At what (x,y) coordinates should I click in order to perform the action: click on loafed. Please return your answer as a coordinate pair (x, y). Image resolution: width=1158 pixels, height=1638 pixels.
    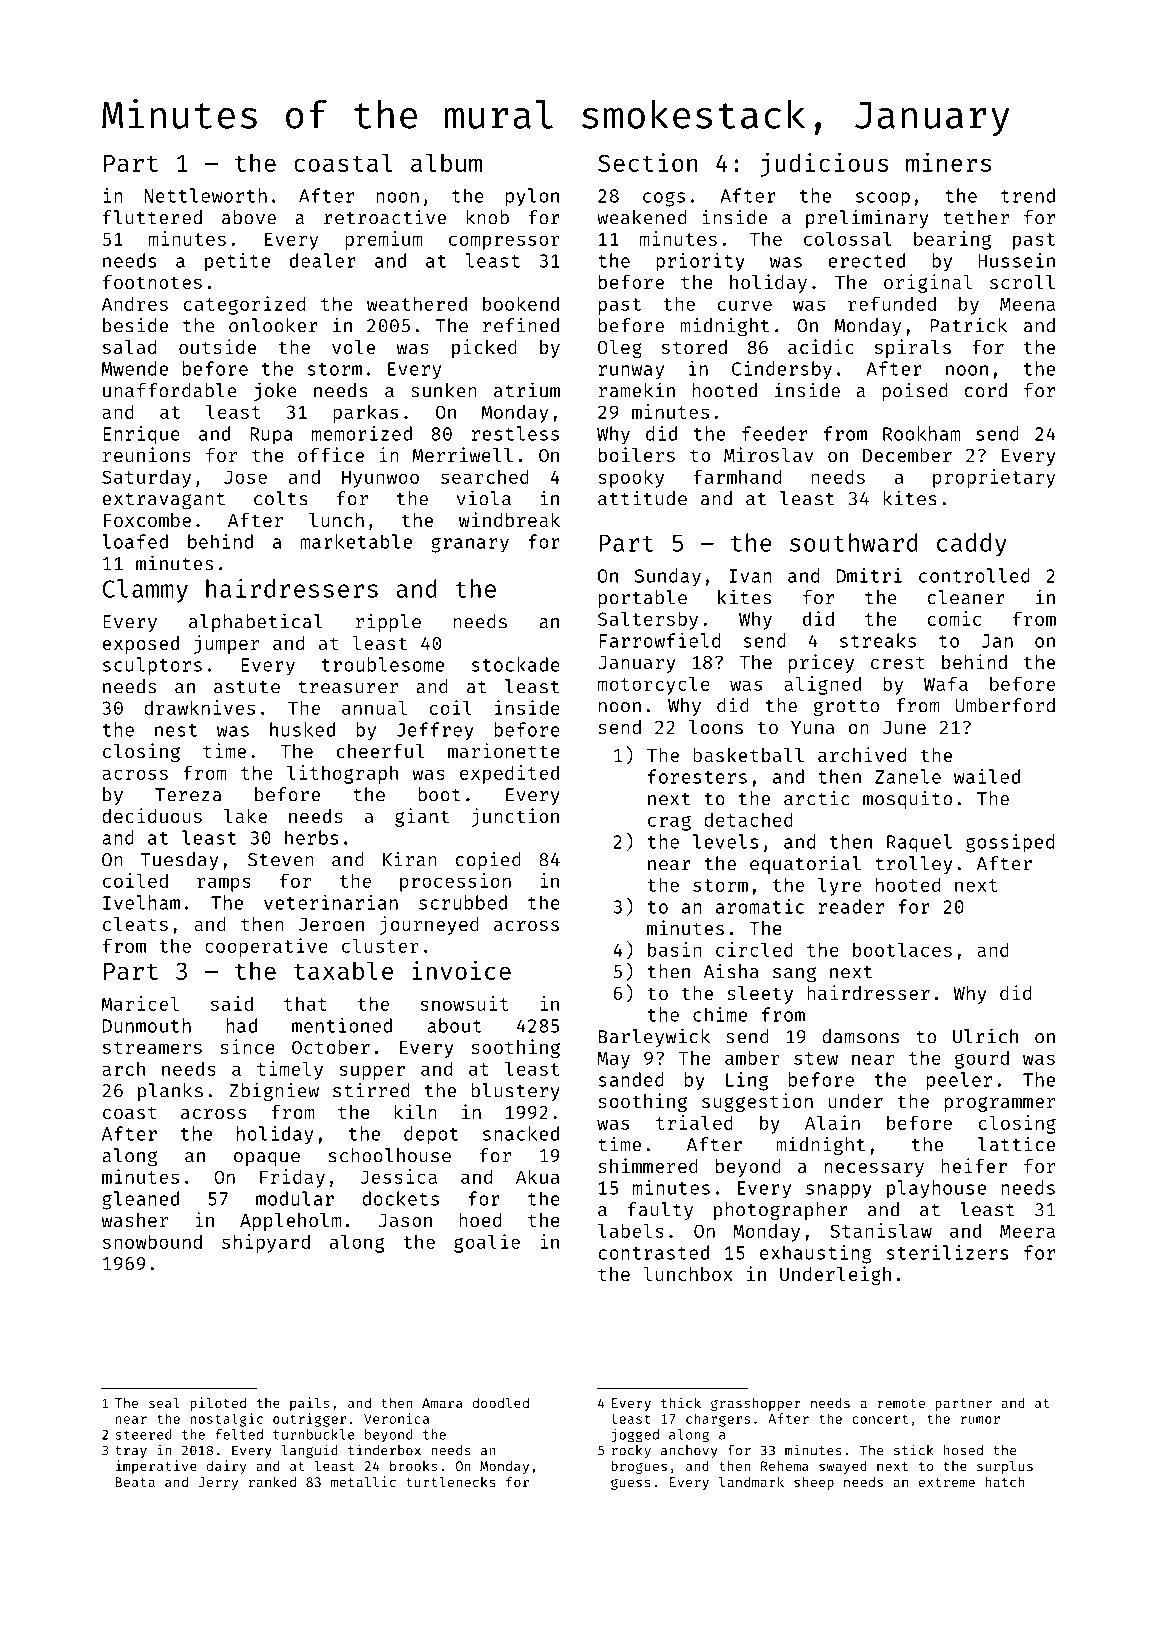
    Looking at the image, I should click on (135, 541).
